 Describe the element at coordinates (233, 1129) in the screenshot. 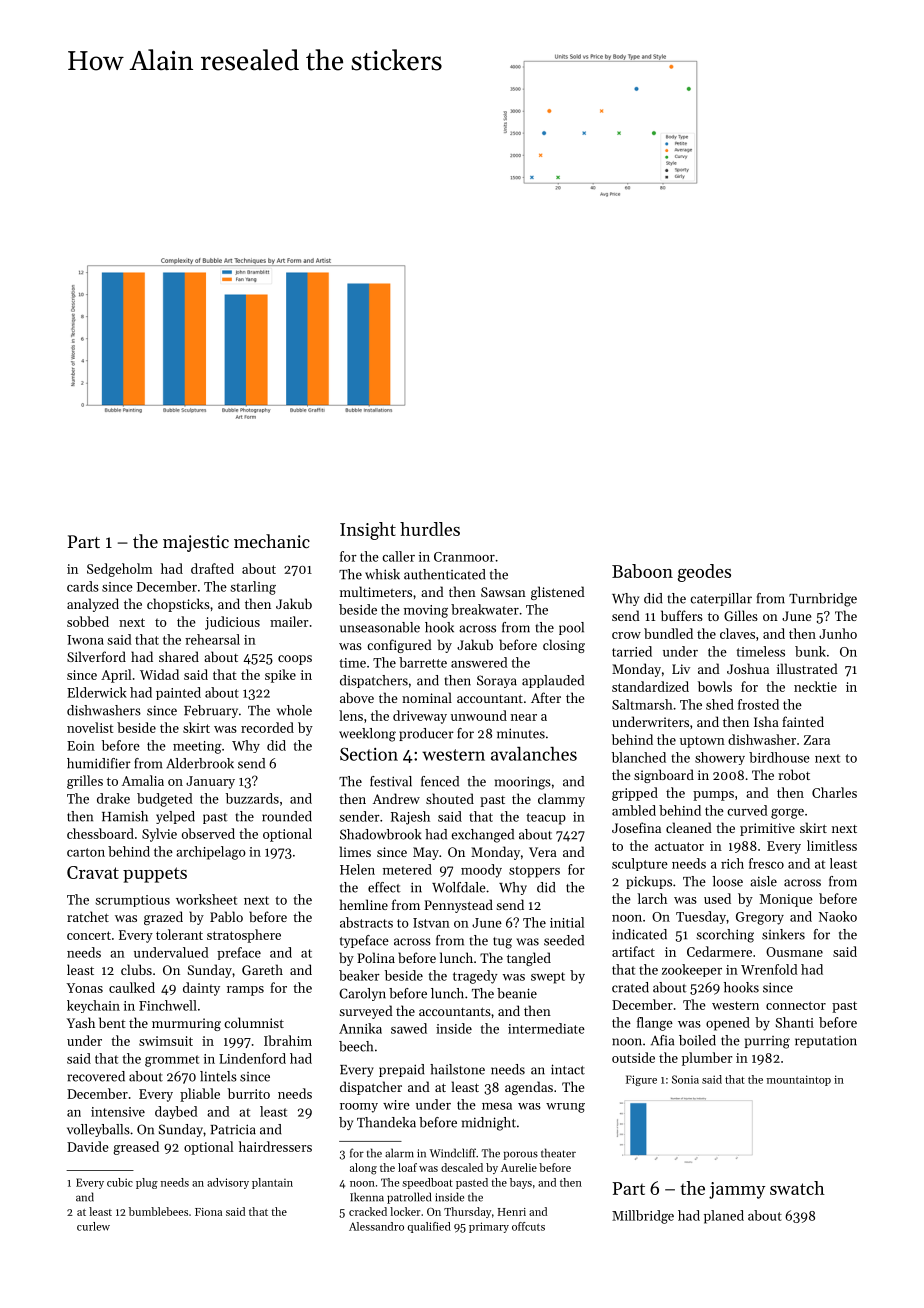

I see `Patricia` at that location.
